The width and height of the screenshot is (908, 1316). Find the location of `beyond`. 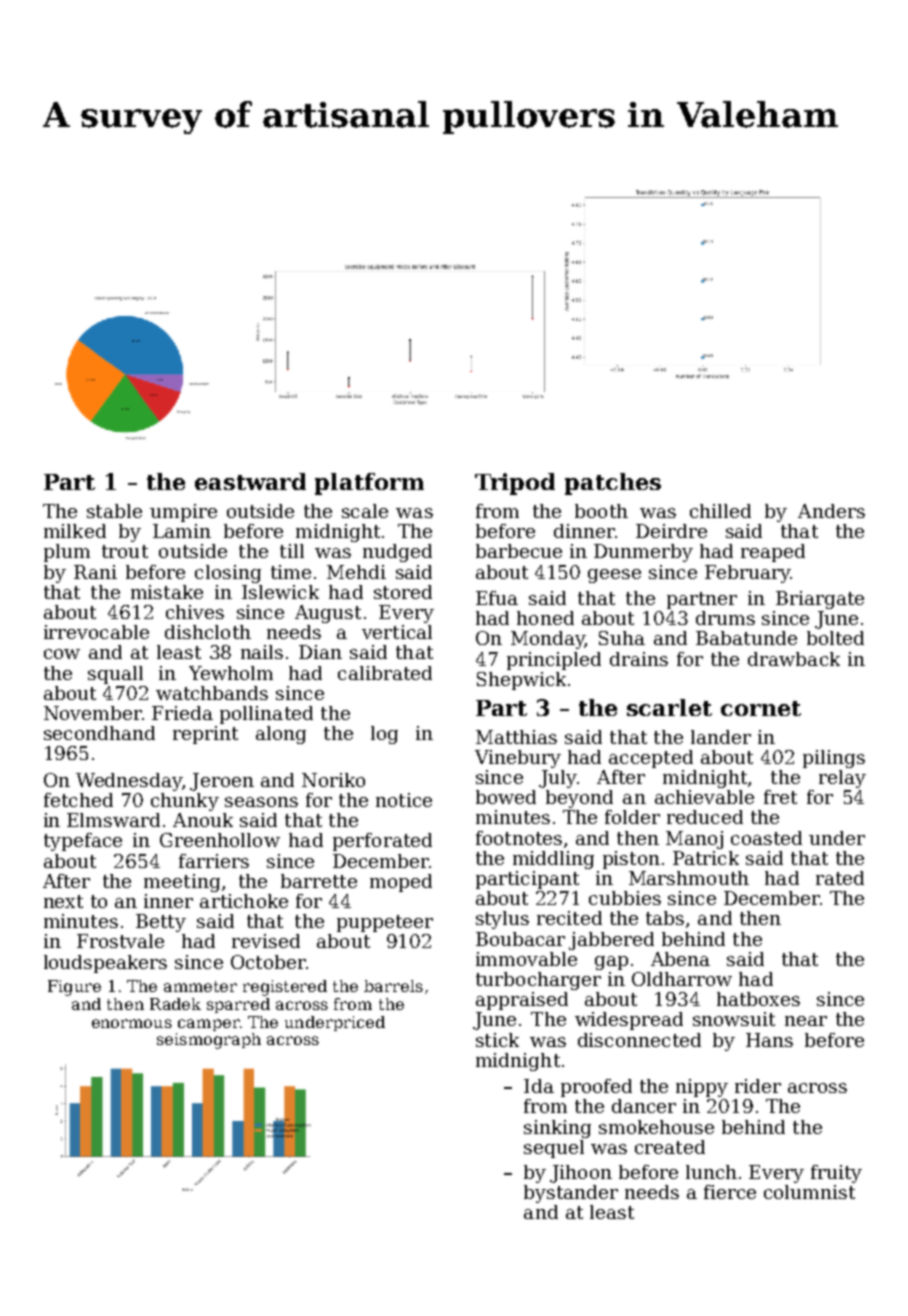

beyond is located at coordinates (579, 799).
